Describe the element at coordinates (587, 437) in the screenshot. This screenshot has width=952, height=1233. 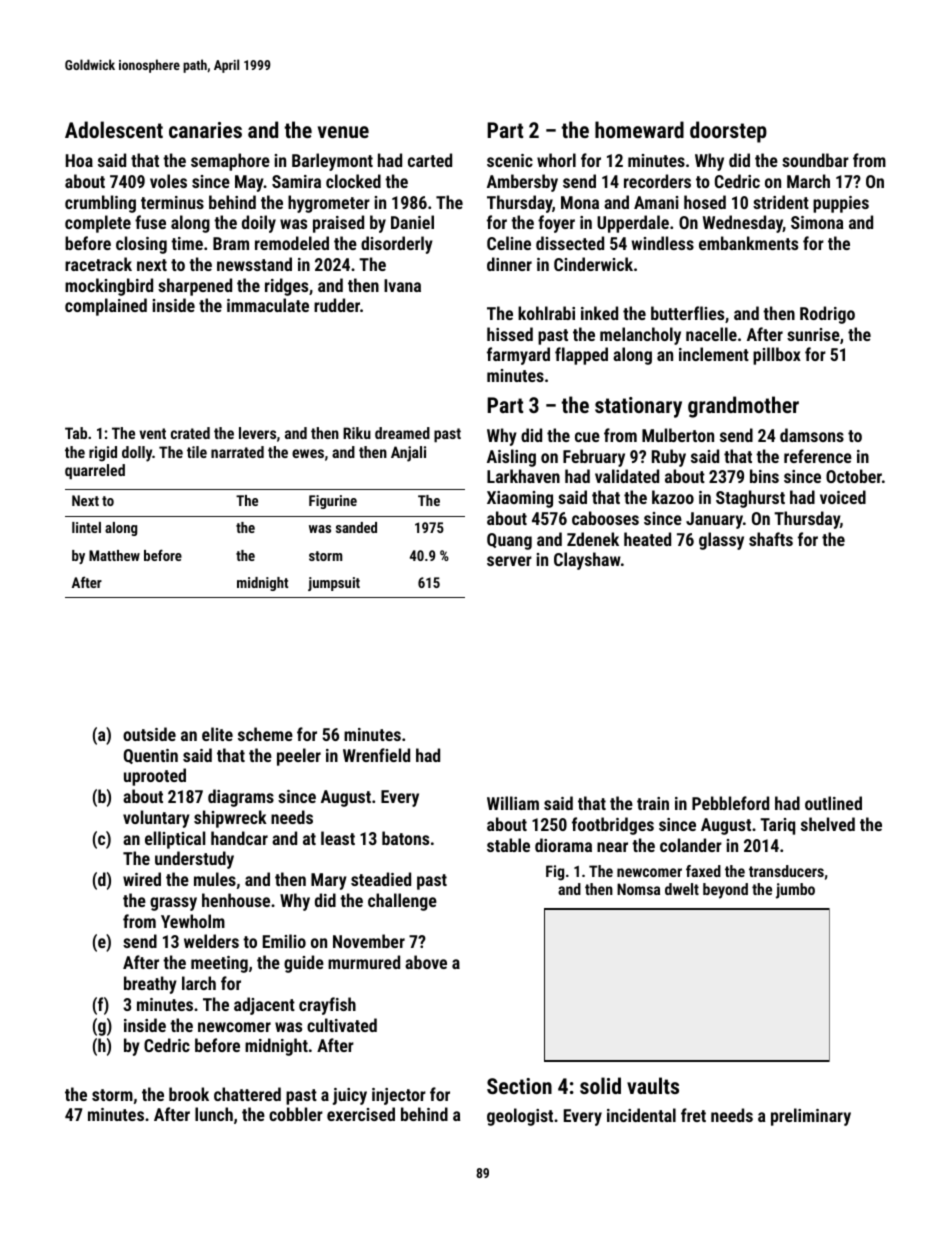
I see `cue` at that location.
